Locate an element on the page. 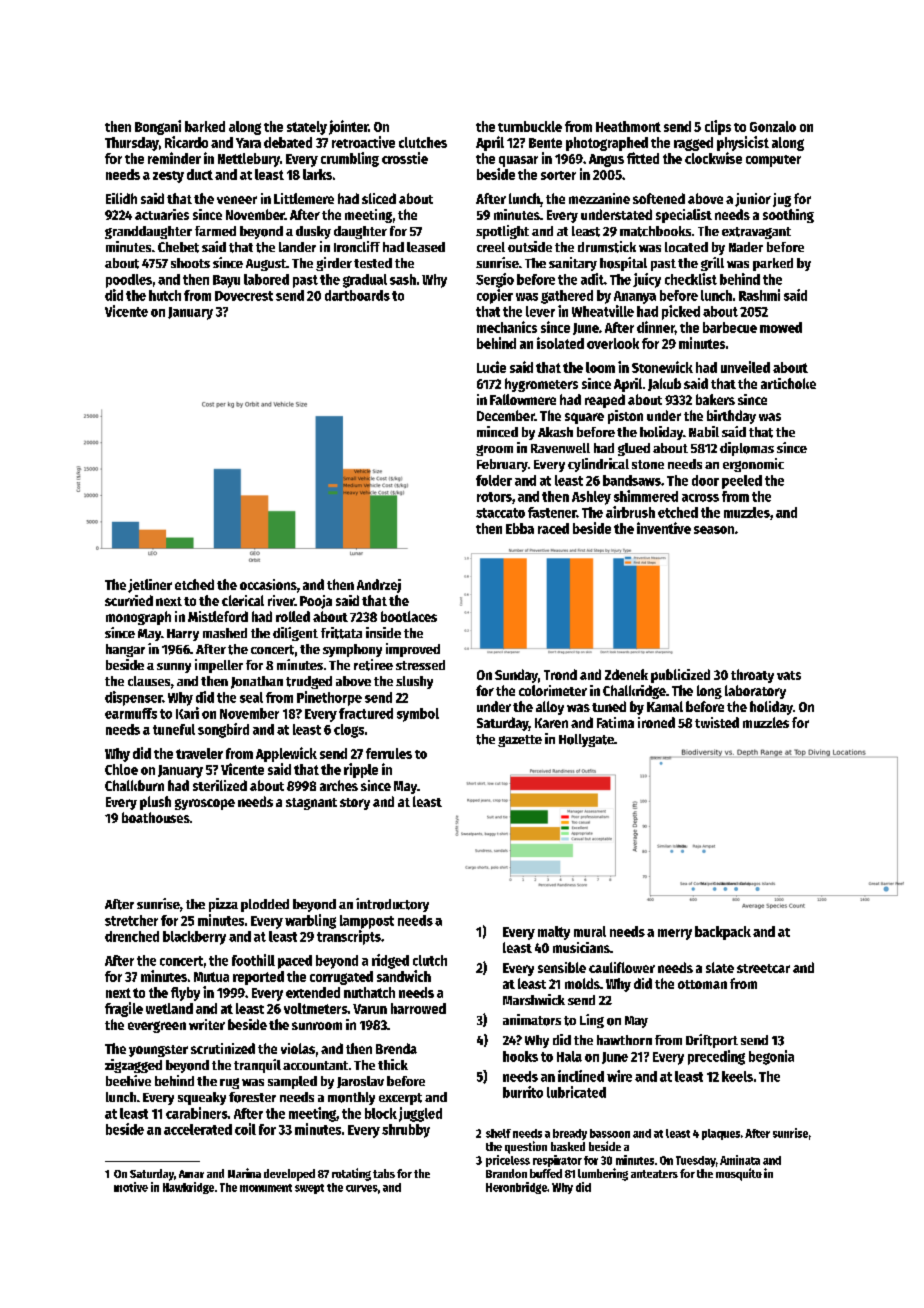 The height and width of the image is (1308, 924). stately is located at coordinates (307, 128).
